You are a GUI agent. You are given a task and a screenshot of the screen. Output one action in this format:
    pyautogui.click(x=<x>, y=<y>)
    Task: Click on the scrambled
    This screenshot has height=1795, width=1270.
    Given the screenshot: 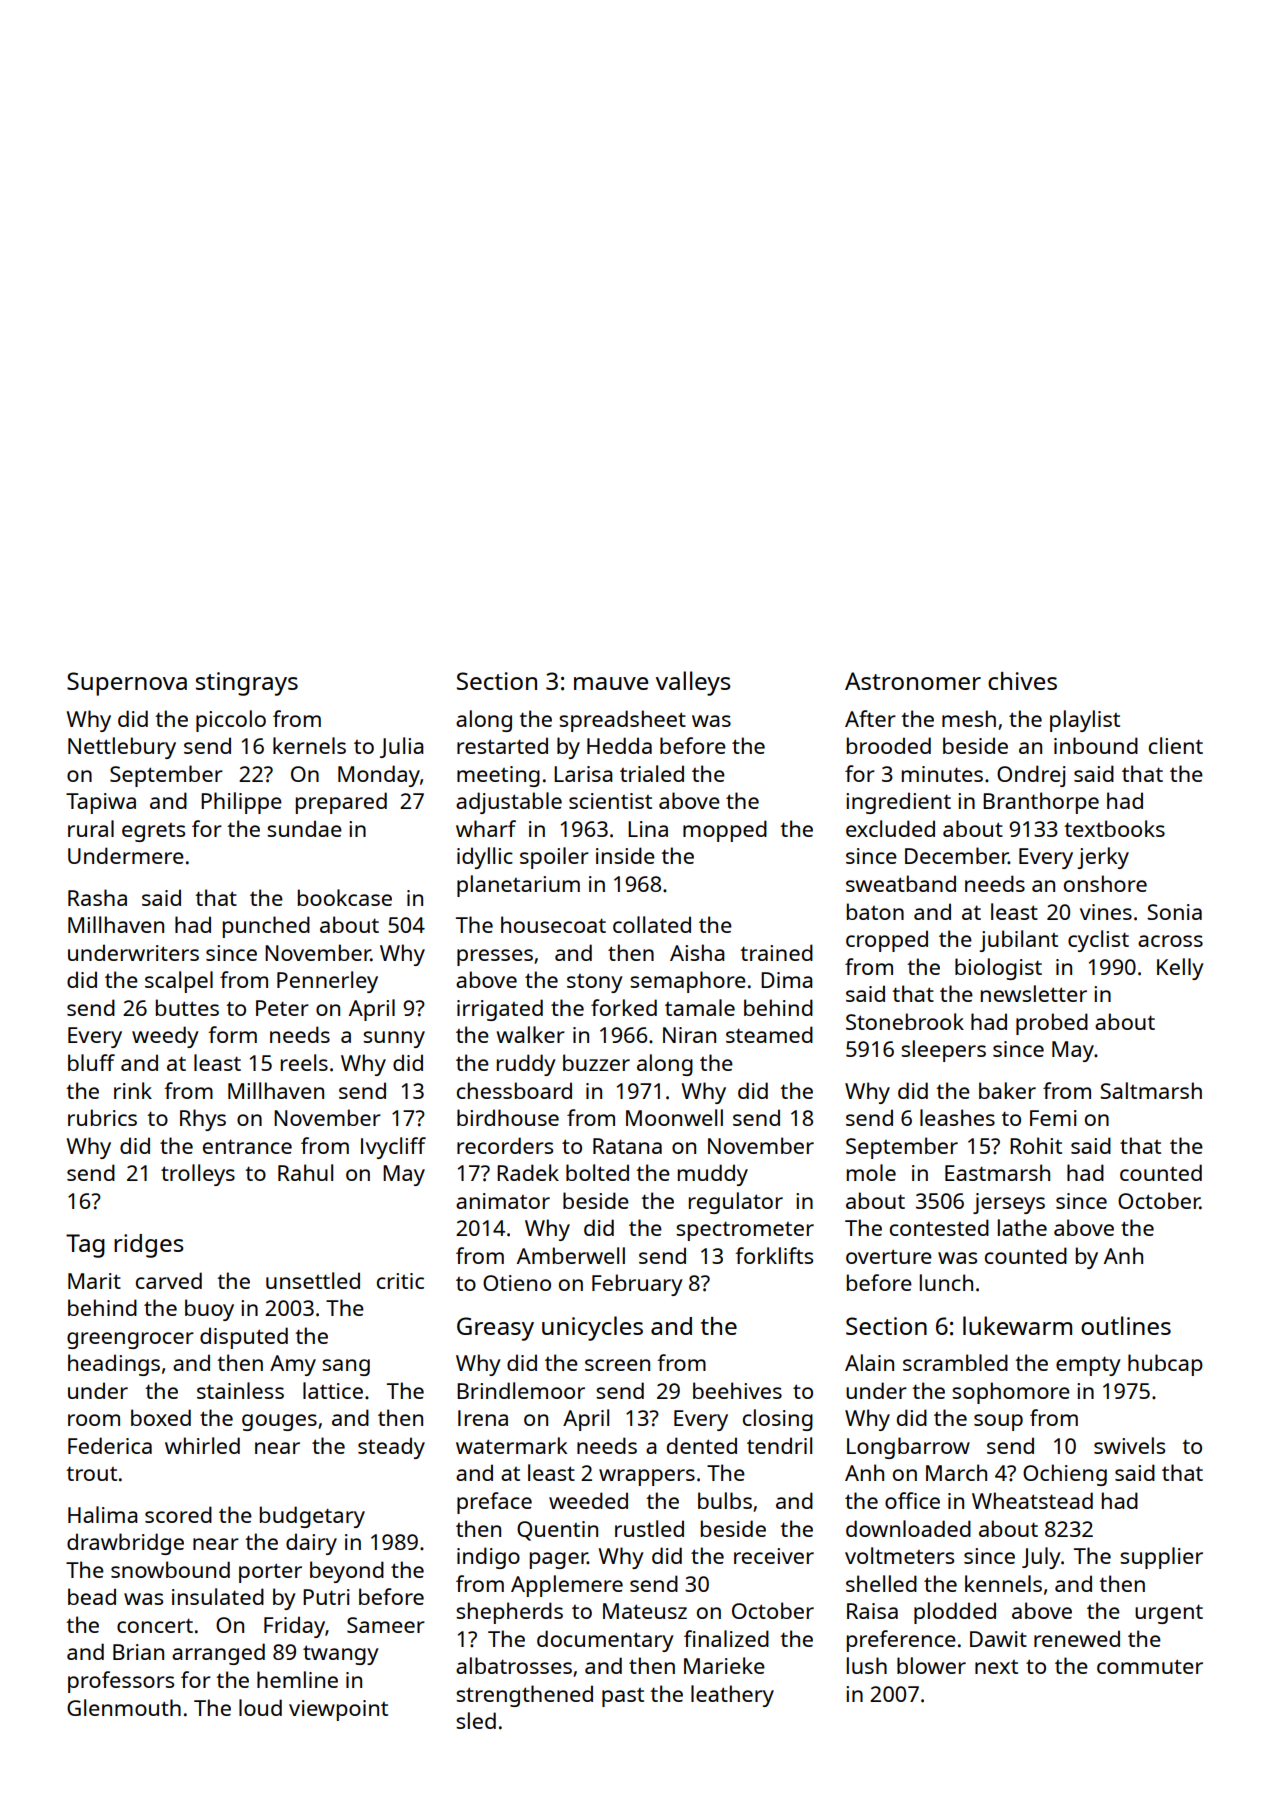 What is the action you would take?
    pyautogui.click(x=955, y=1362)
